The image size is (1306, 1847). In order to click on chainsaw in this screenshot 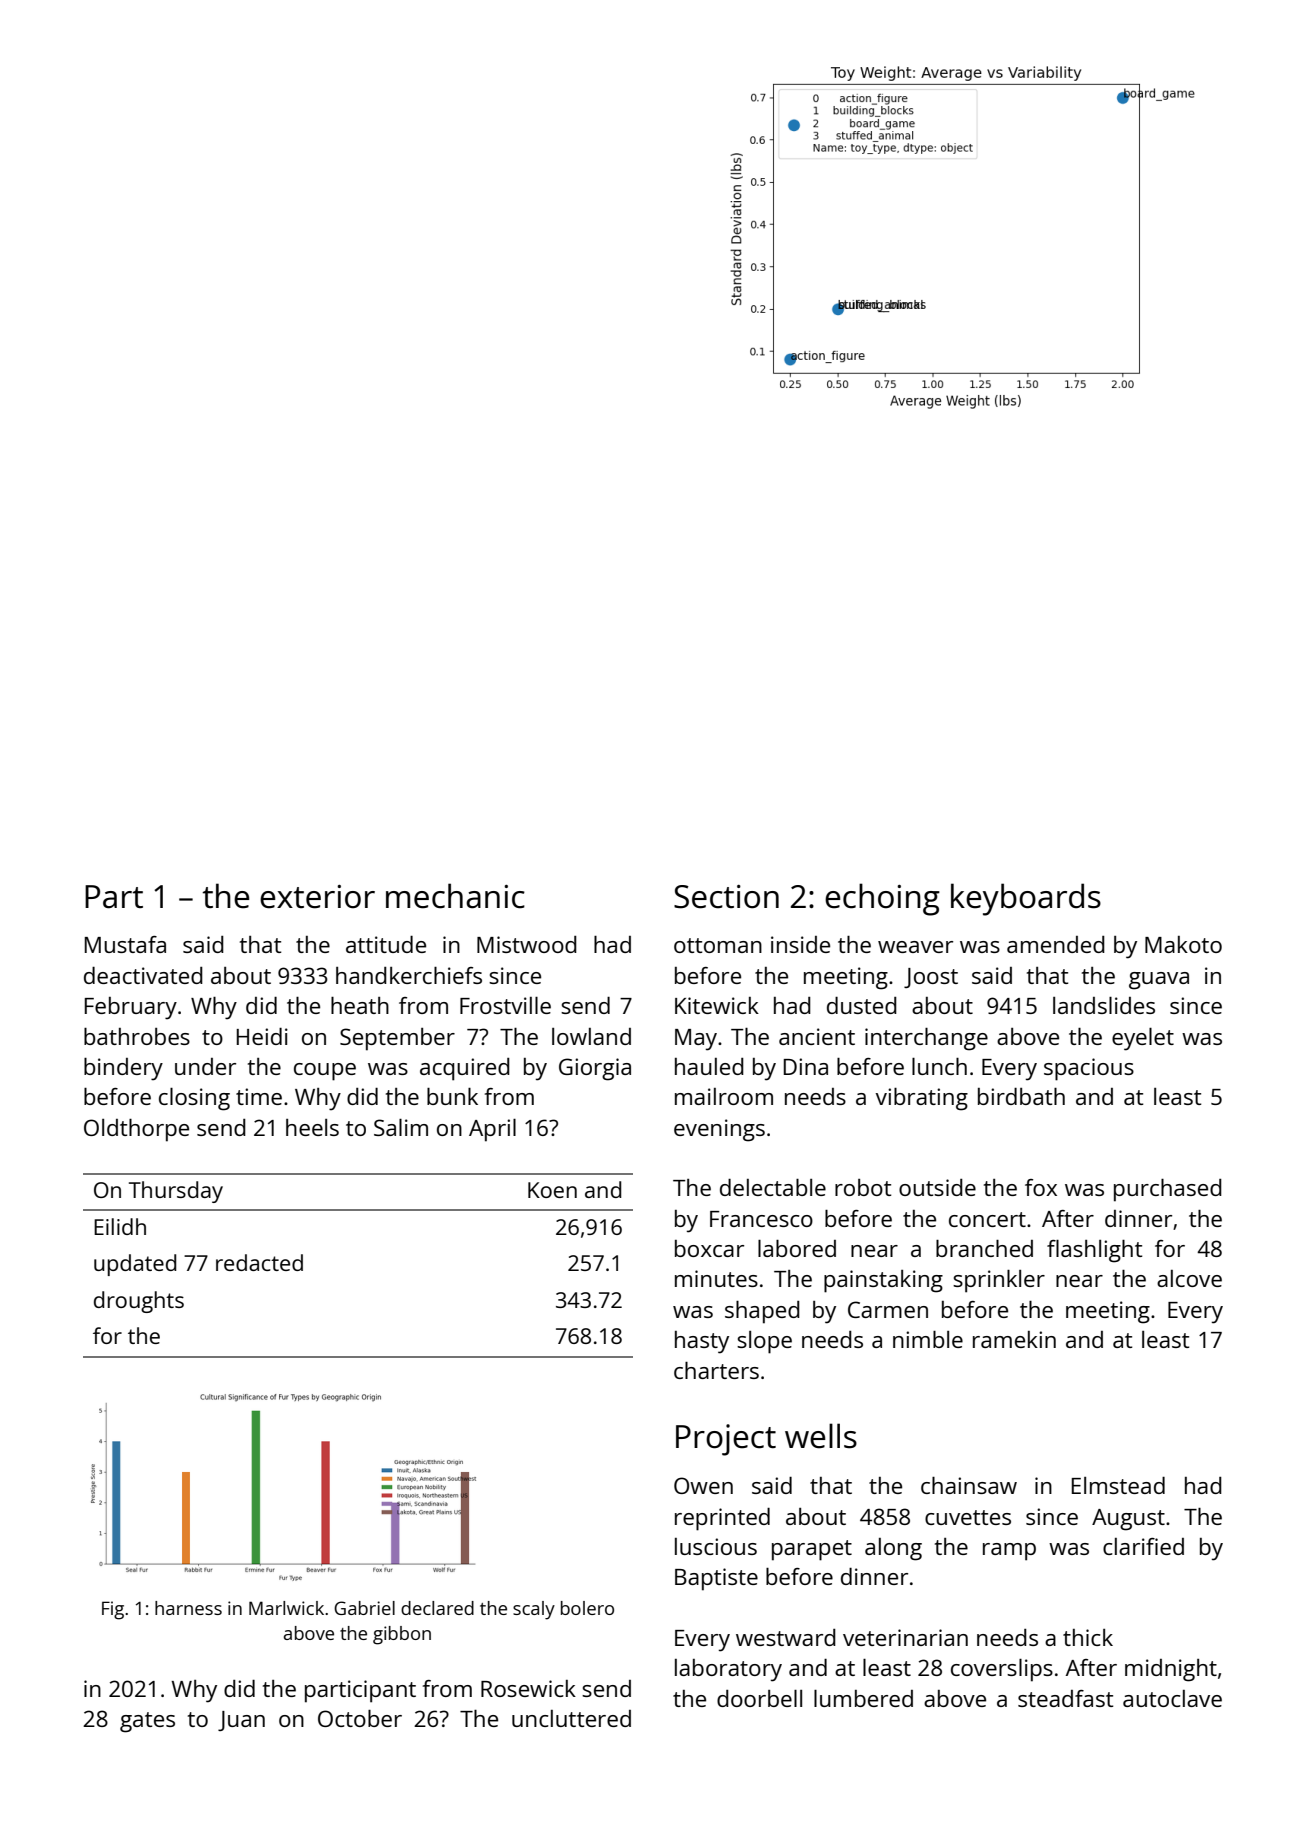, I will do `click(969, 1485)`.
